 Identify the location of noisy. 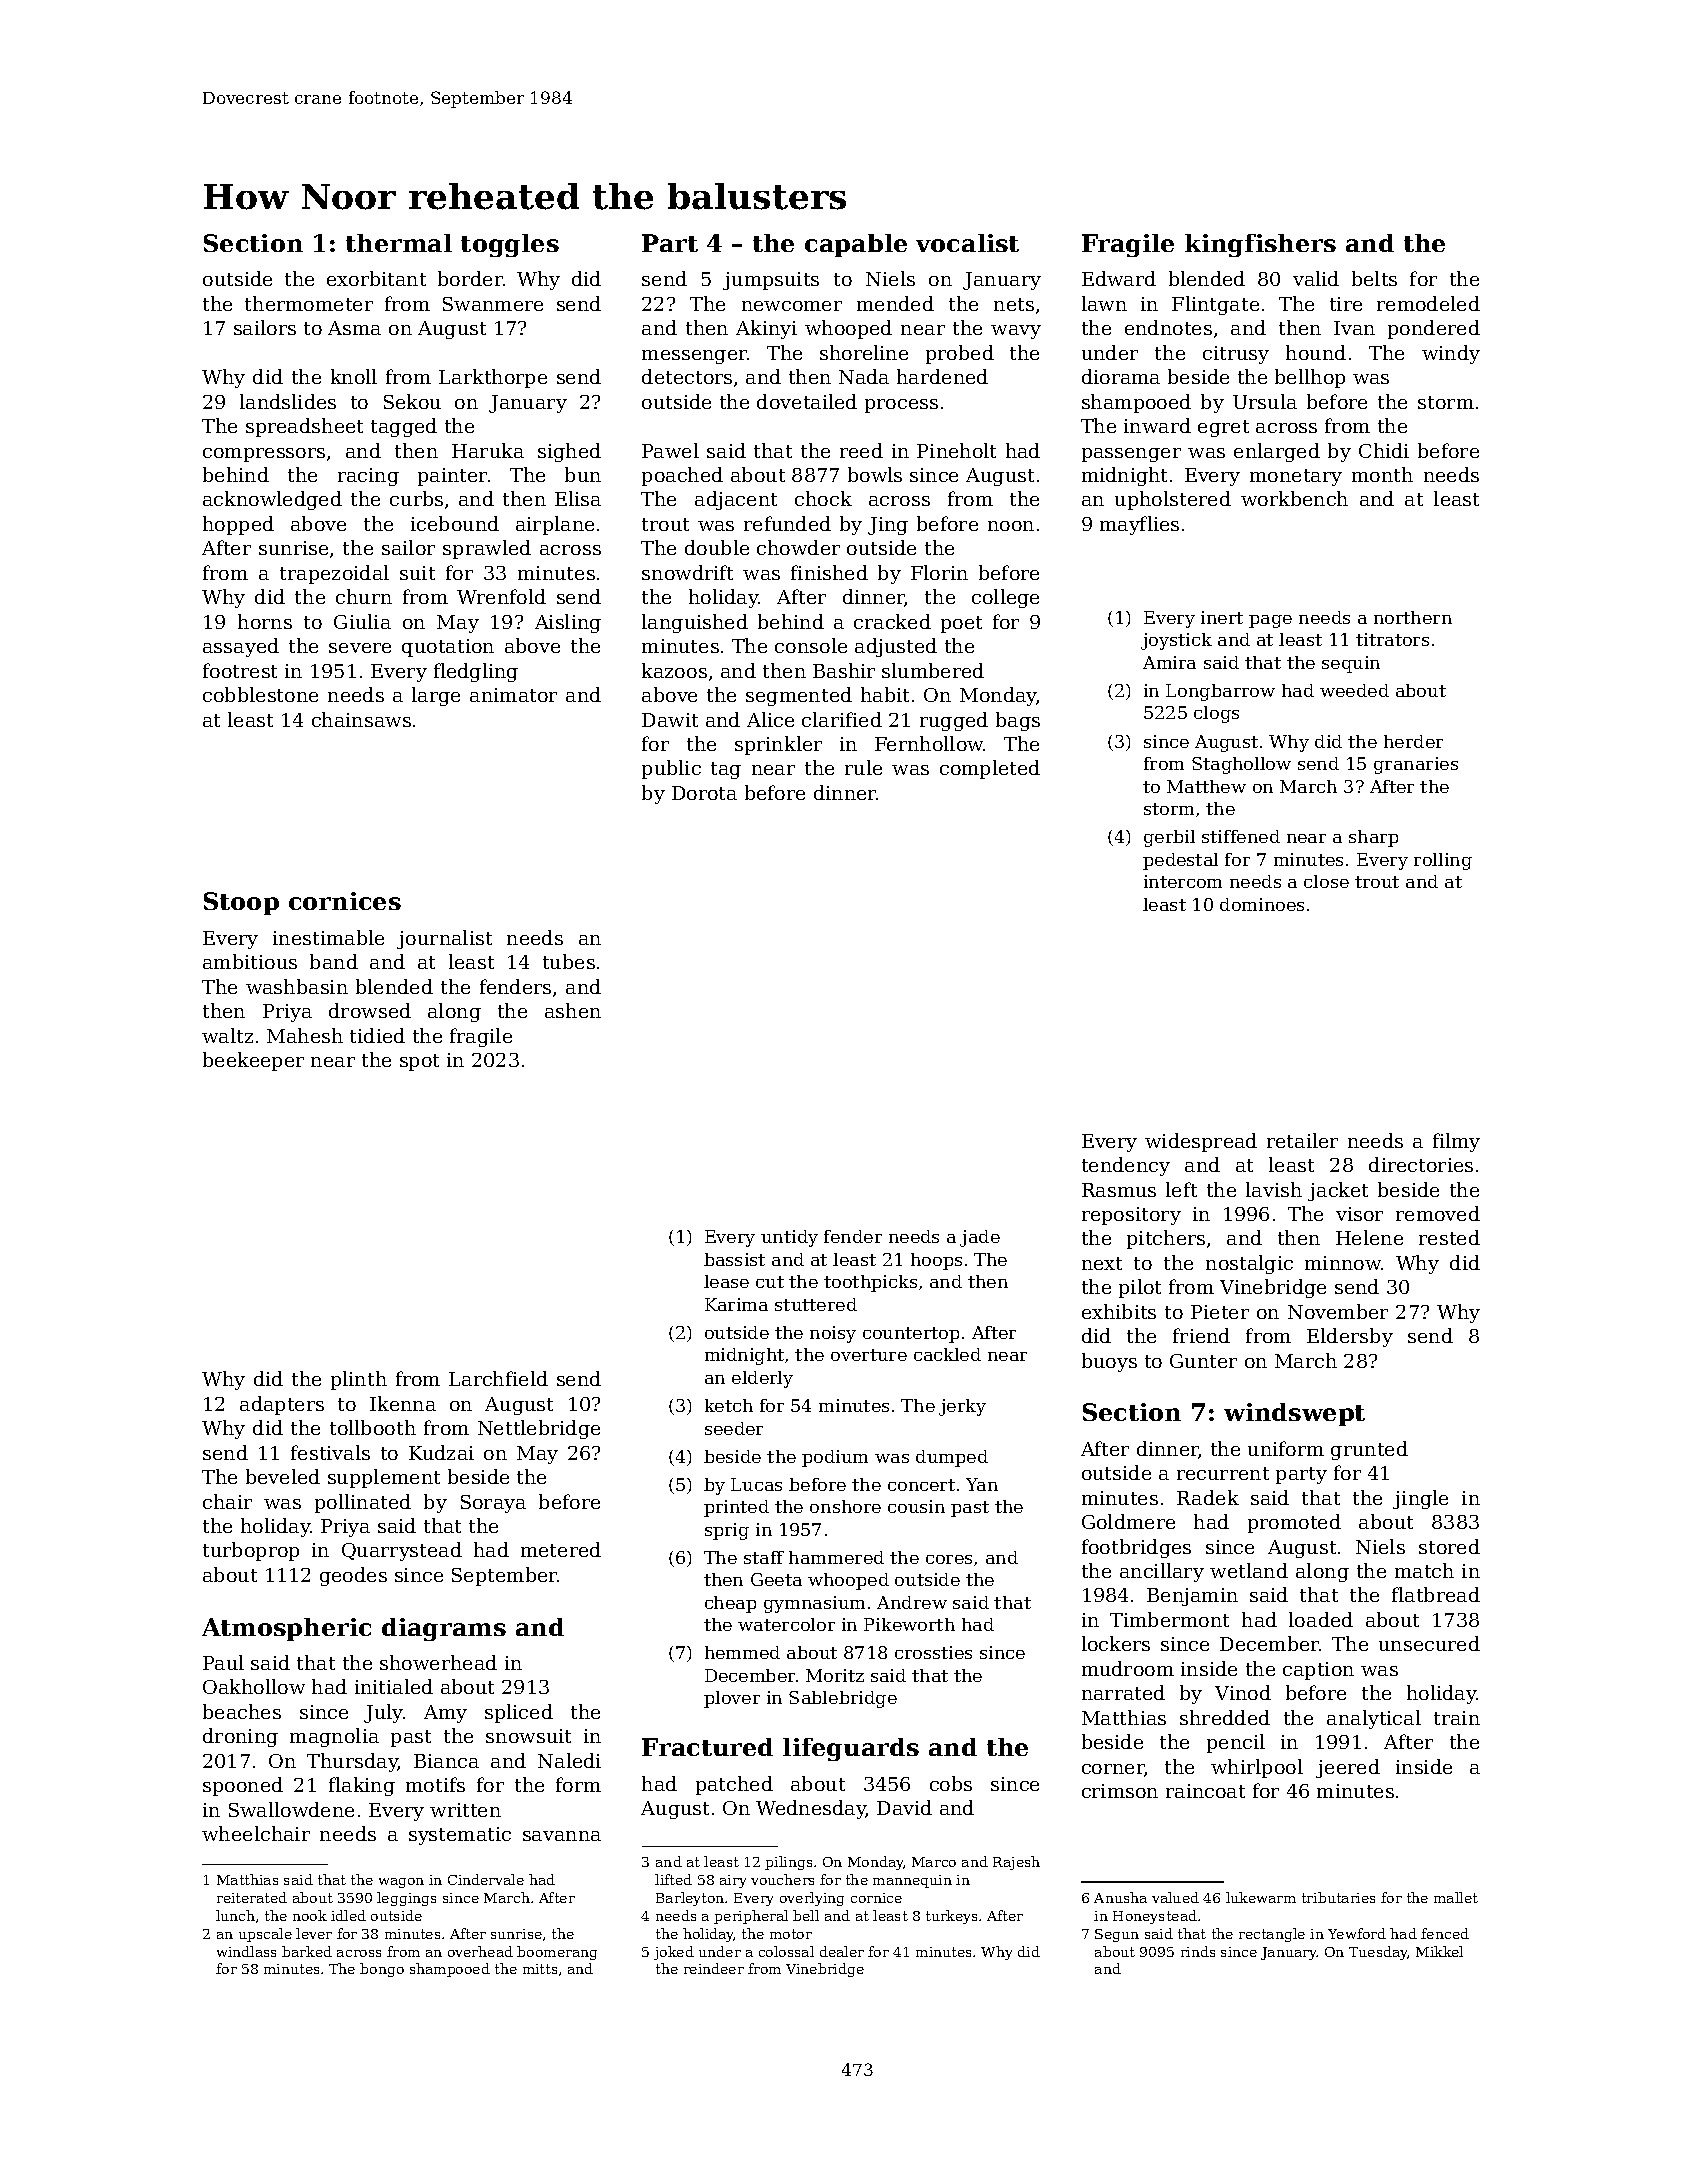
(833, 1334).
